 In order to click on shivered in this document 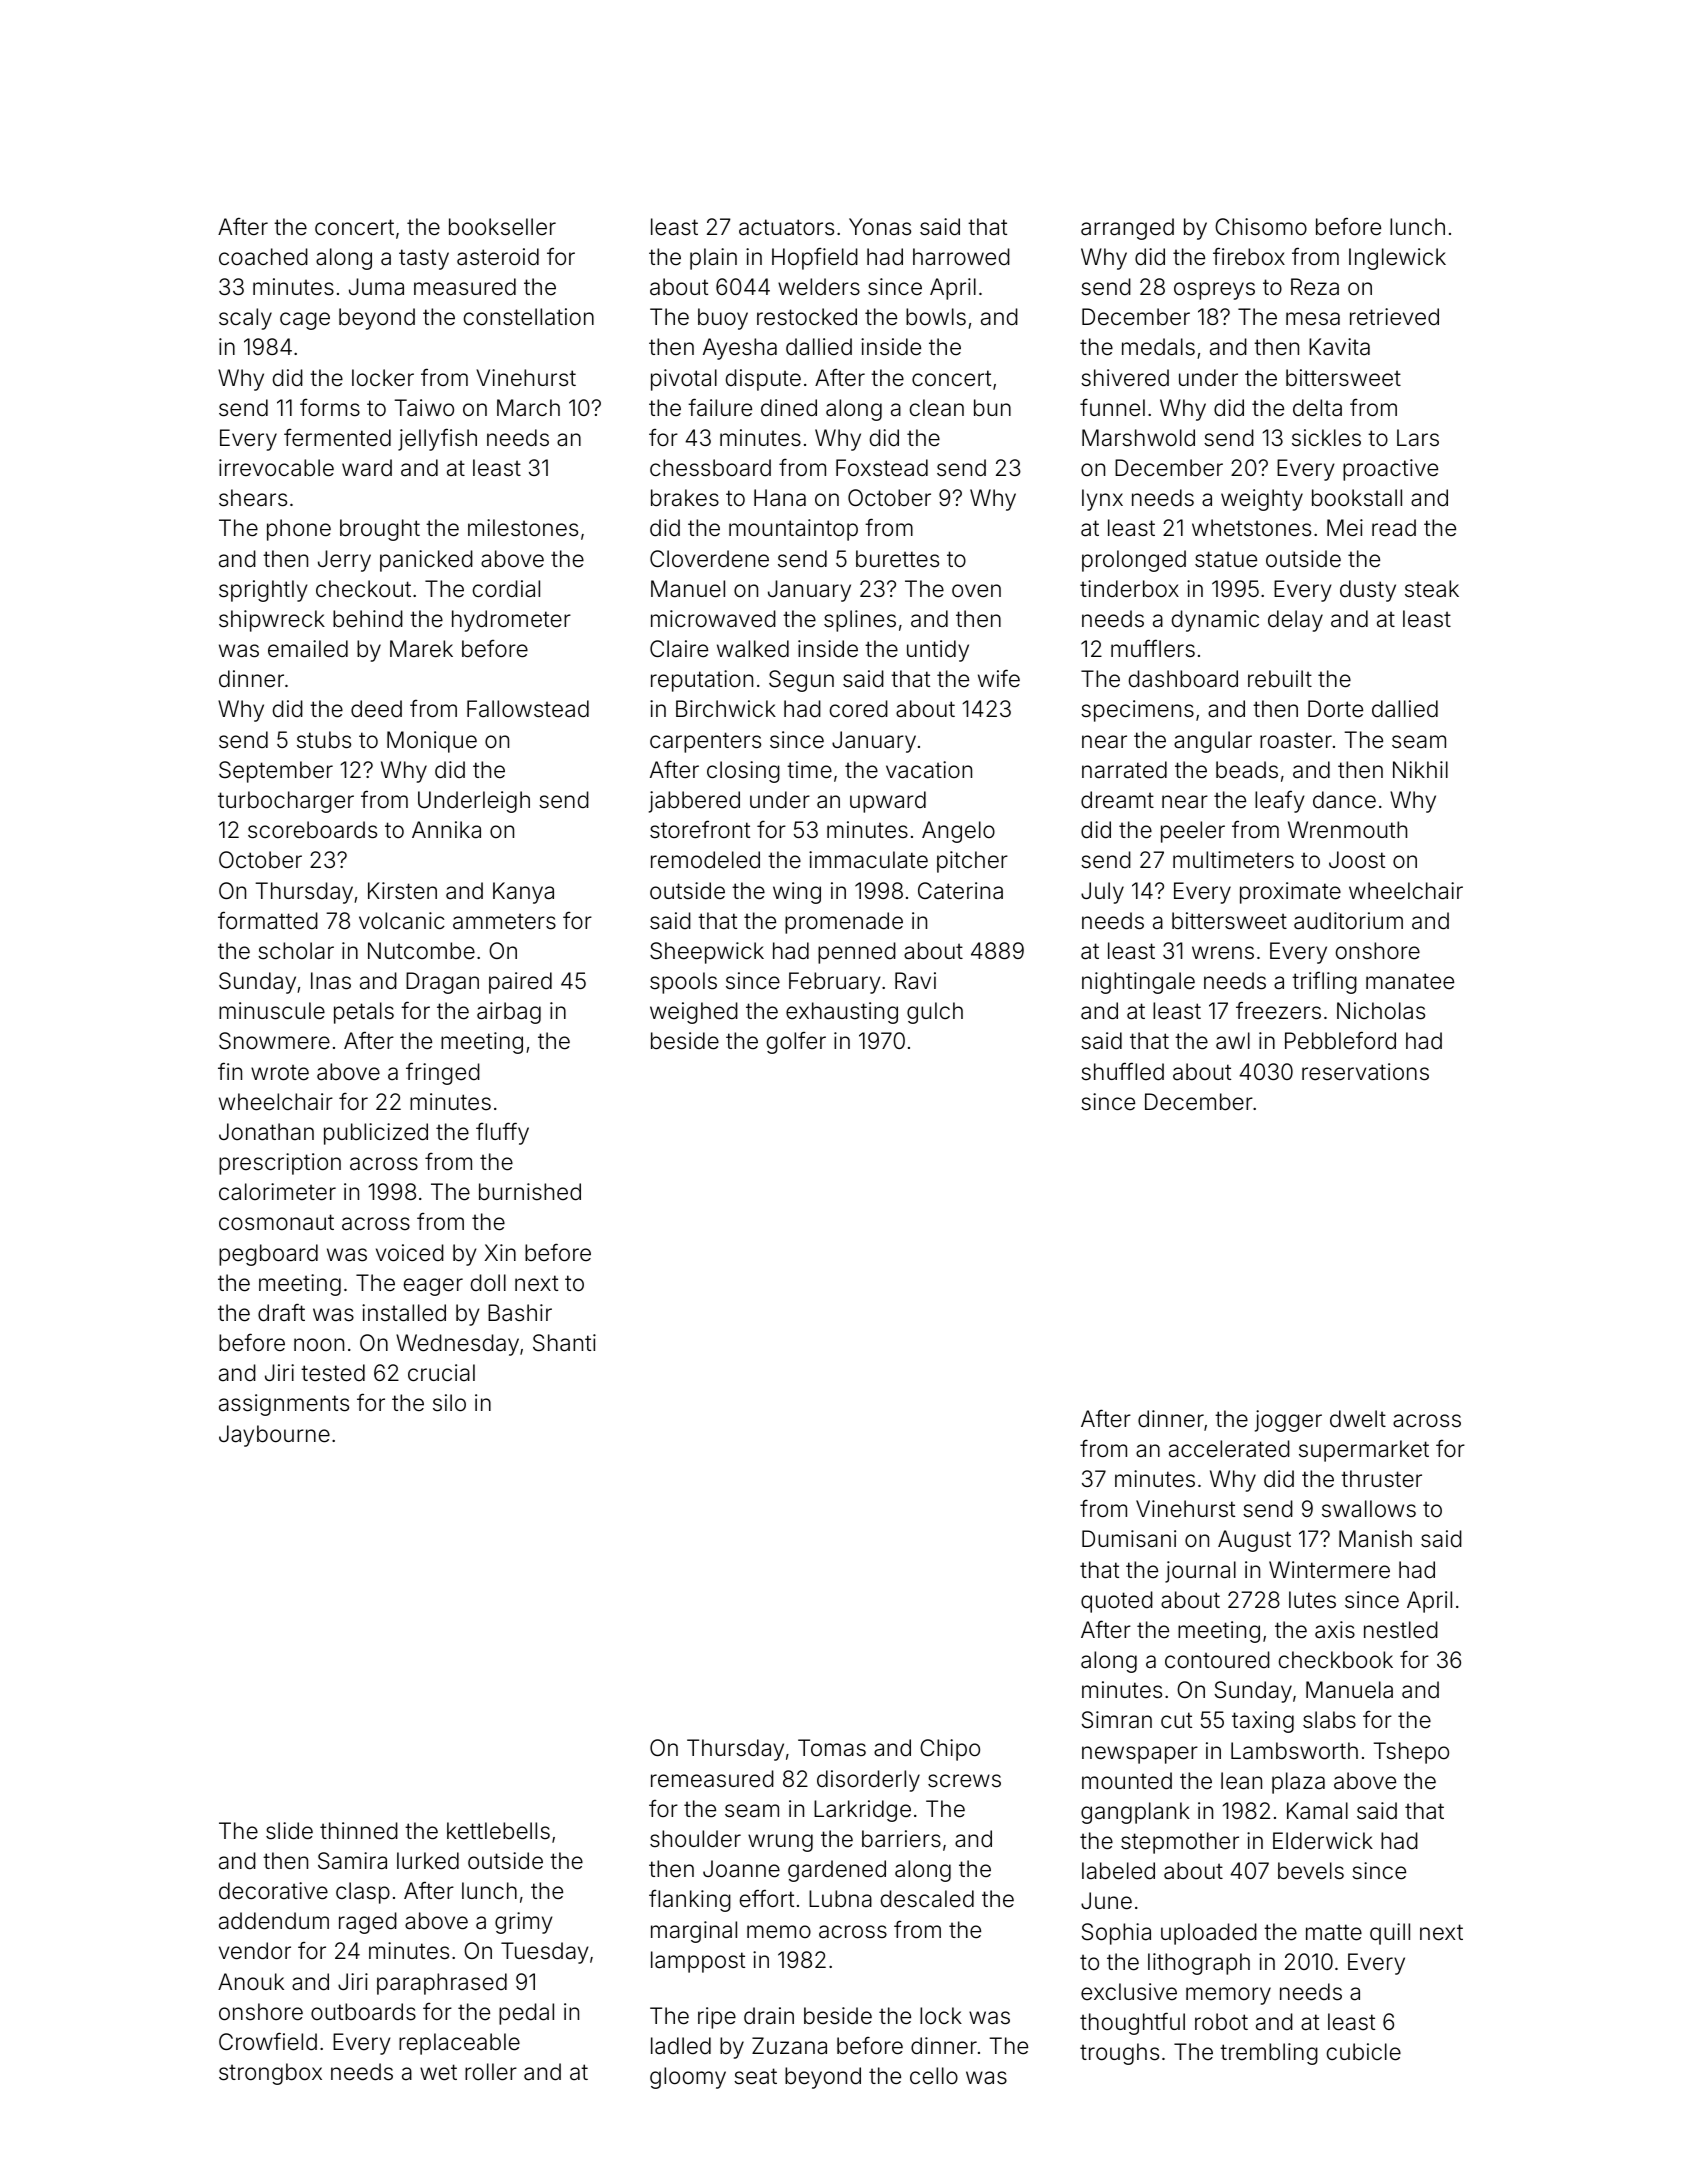, I will do `click(1125, 378)`.
